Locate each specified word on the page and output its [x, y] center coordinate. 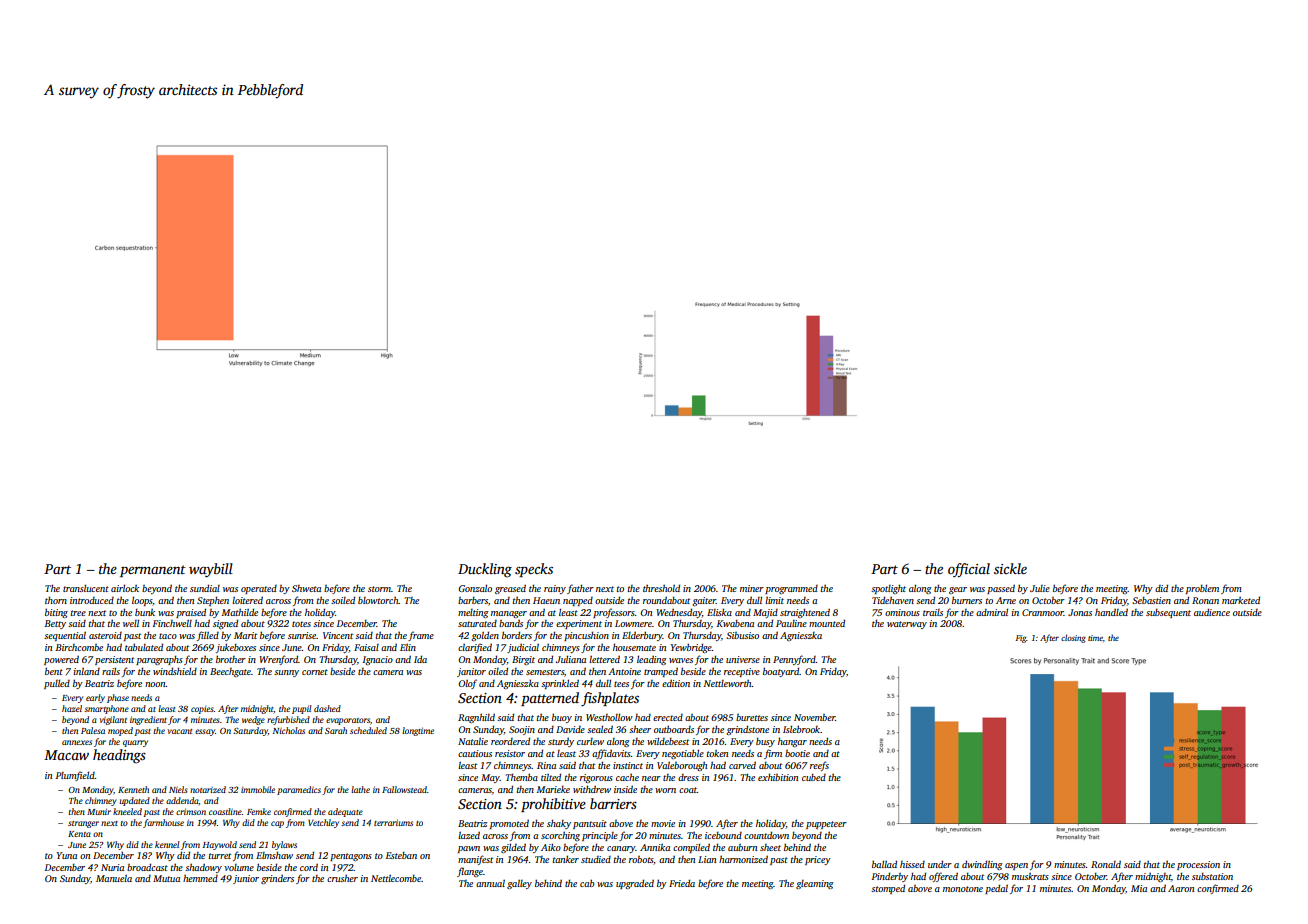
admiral [992, 612]
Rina [546, 765]
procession [1198, 865]
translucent [86, 588]
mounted [827, 623]
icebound [723, 835]
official [969, 570]
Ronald [1106, 864]
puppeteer [826, 825]
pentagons [351, 857]
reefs [819, 766]
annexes [77, 742]
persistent [114, 660]
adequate [345, 812]
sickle [1010, 568]
